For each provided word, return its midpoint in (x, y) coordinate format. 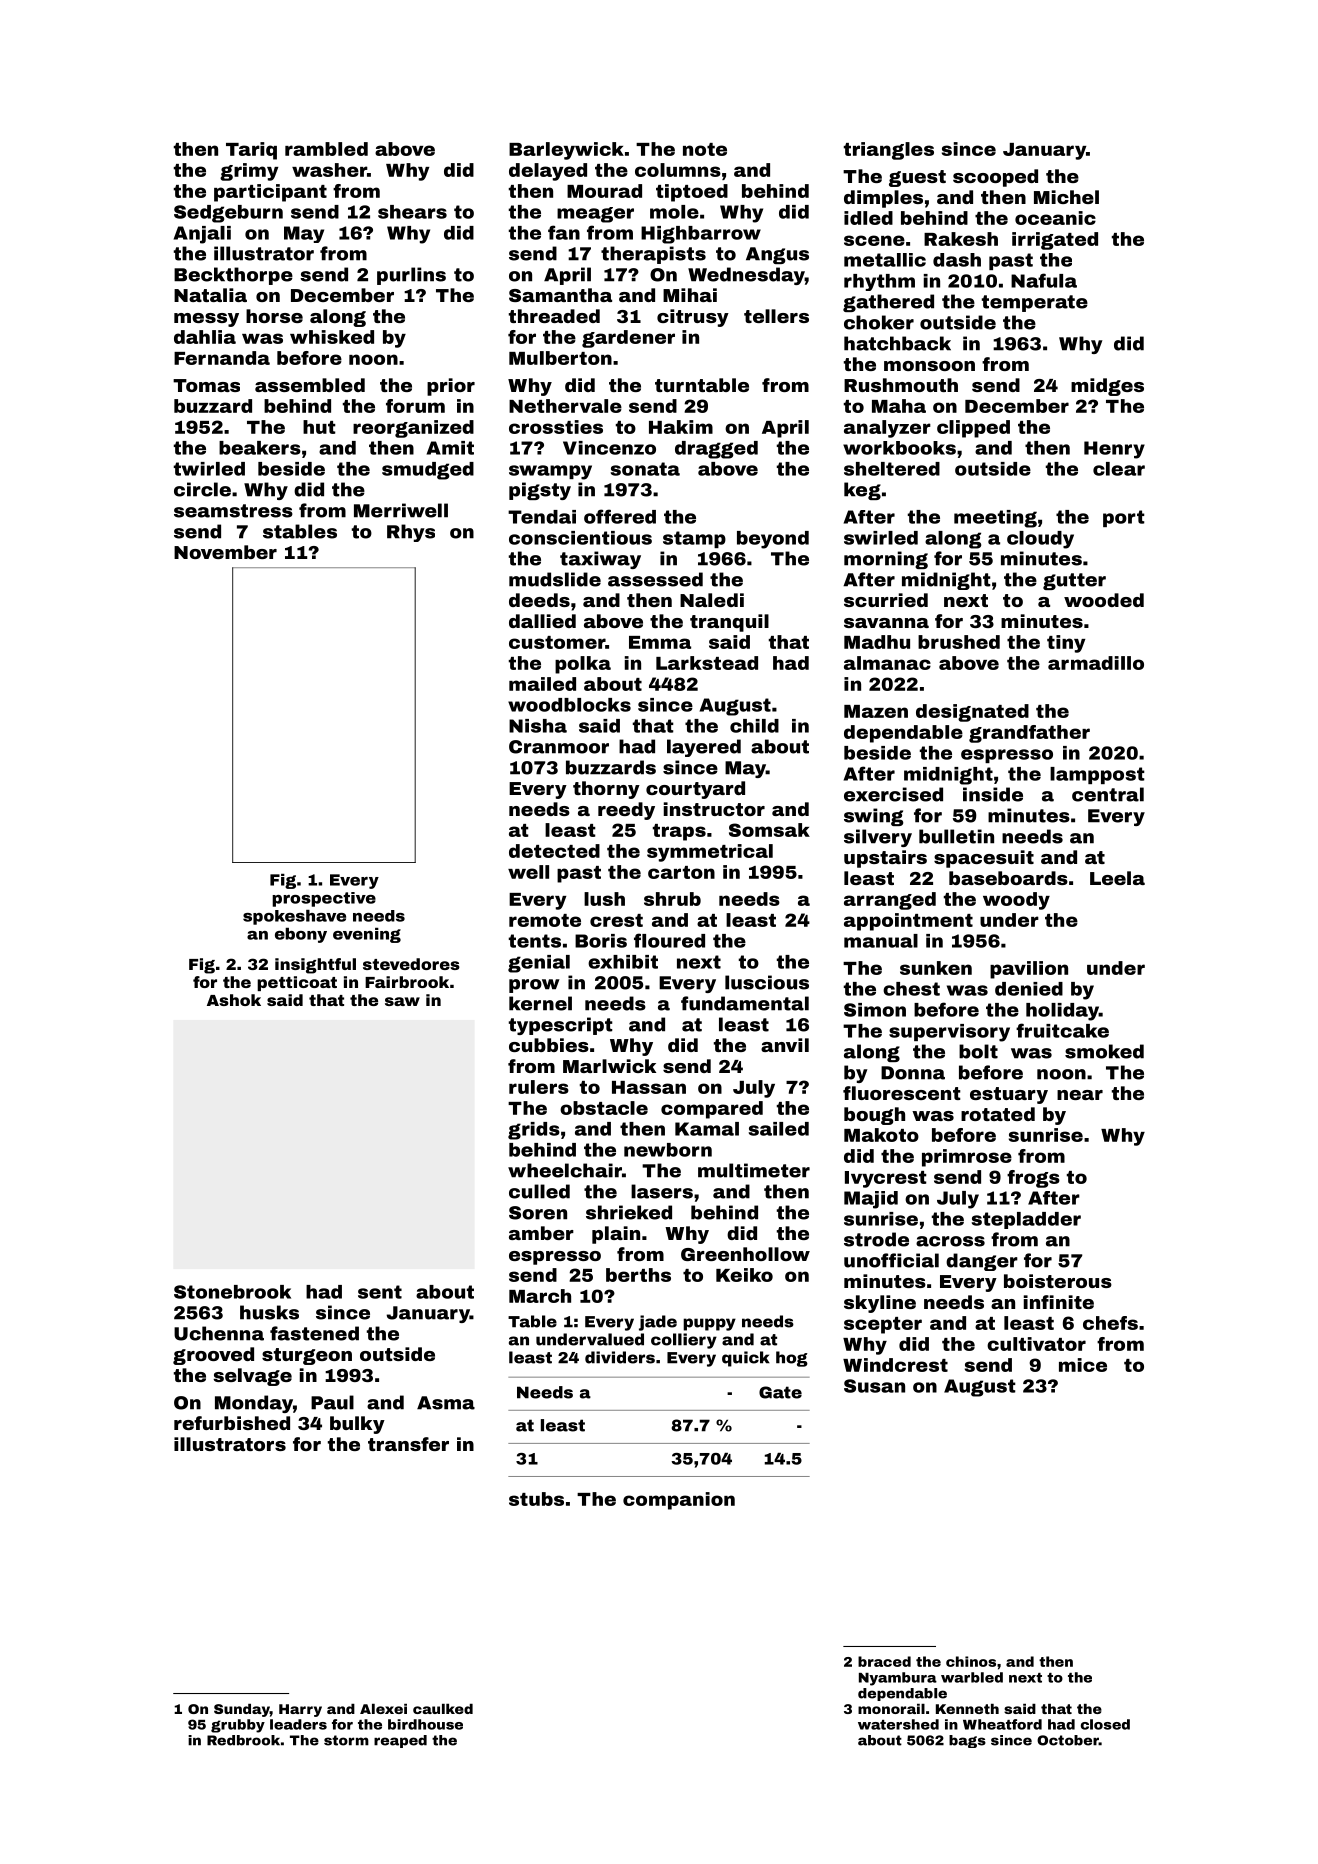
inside (993, 794)
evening (367, 935)
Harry (300, 1710)
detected (554, 851)
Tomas (206, 385)
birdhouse (425, 1724)
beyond (773, 540)
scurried (886, 600)
